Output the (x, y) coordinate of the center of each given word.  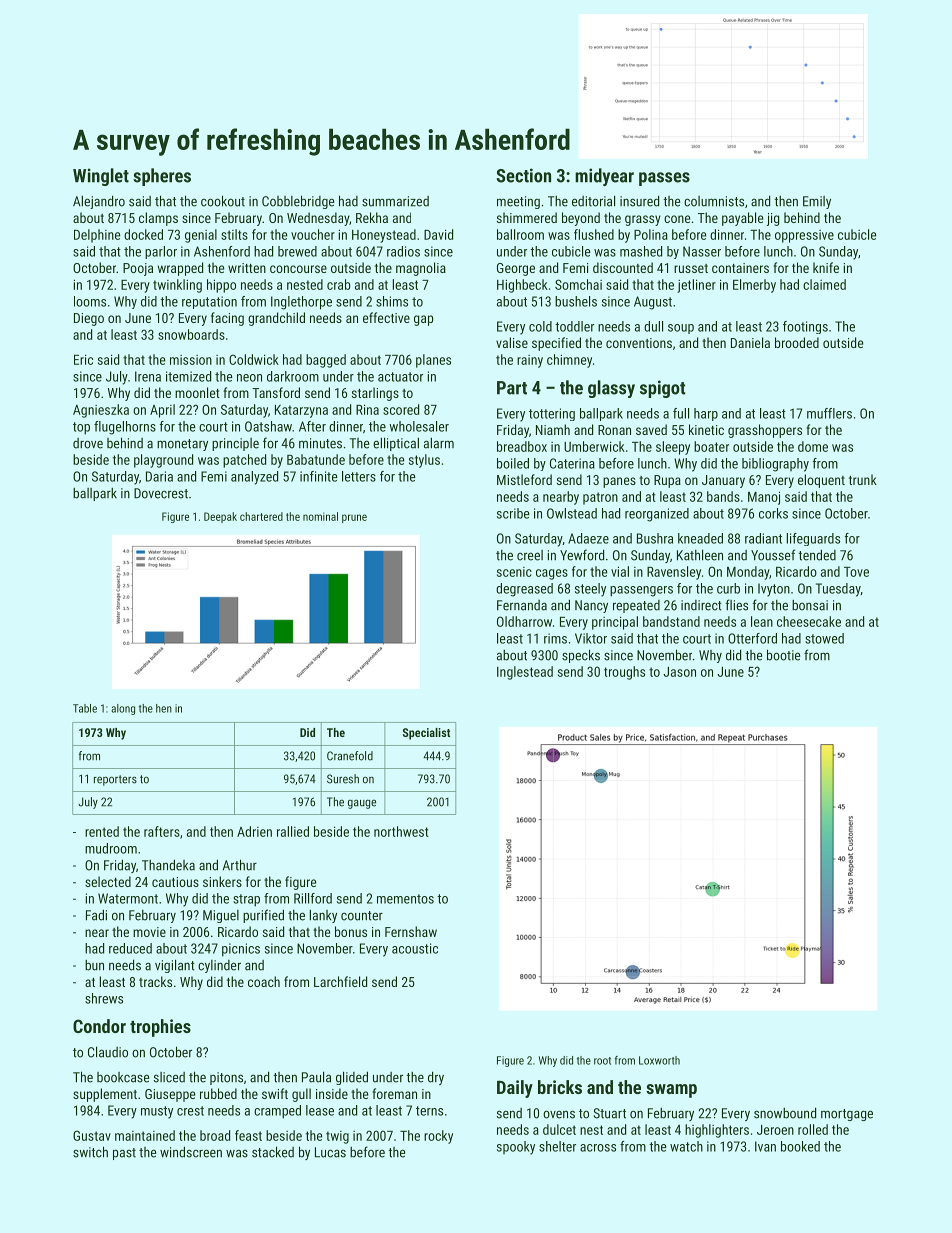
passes (664, 179)
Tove (856, 572)
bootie (783, 655)
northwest (401, 831)
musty (157, 1112)
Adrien (254, 831)
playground (163, 461)
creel (530, 555)
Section (523, 175)
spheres (162, 177)
